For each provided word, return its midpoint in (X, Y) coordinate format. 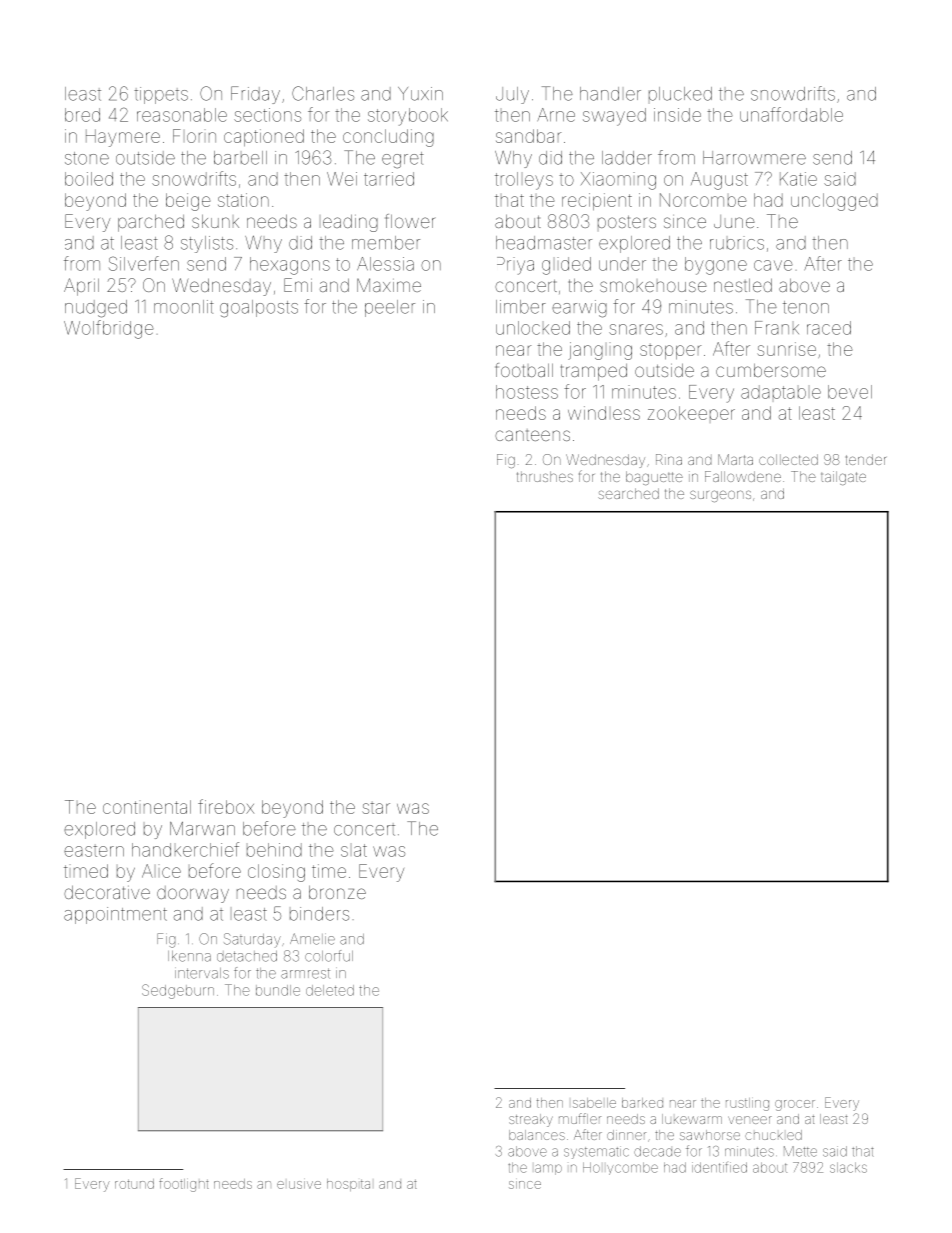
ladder (627, 158)
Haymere (123, 138)
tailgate (843, 478)
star (376, 808)
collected (788, 459)
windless (604, 413)
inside (677, 115)
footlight (184, 1185)
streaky (531, 1120)
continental (147, 807)
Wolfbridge (109, 329)
